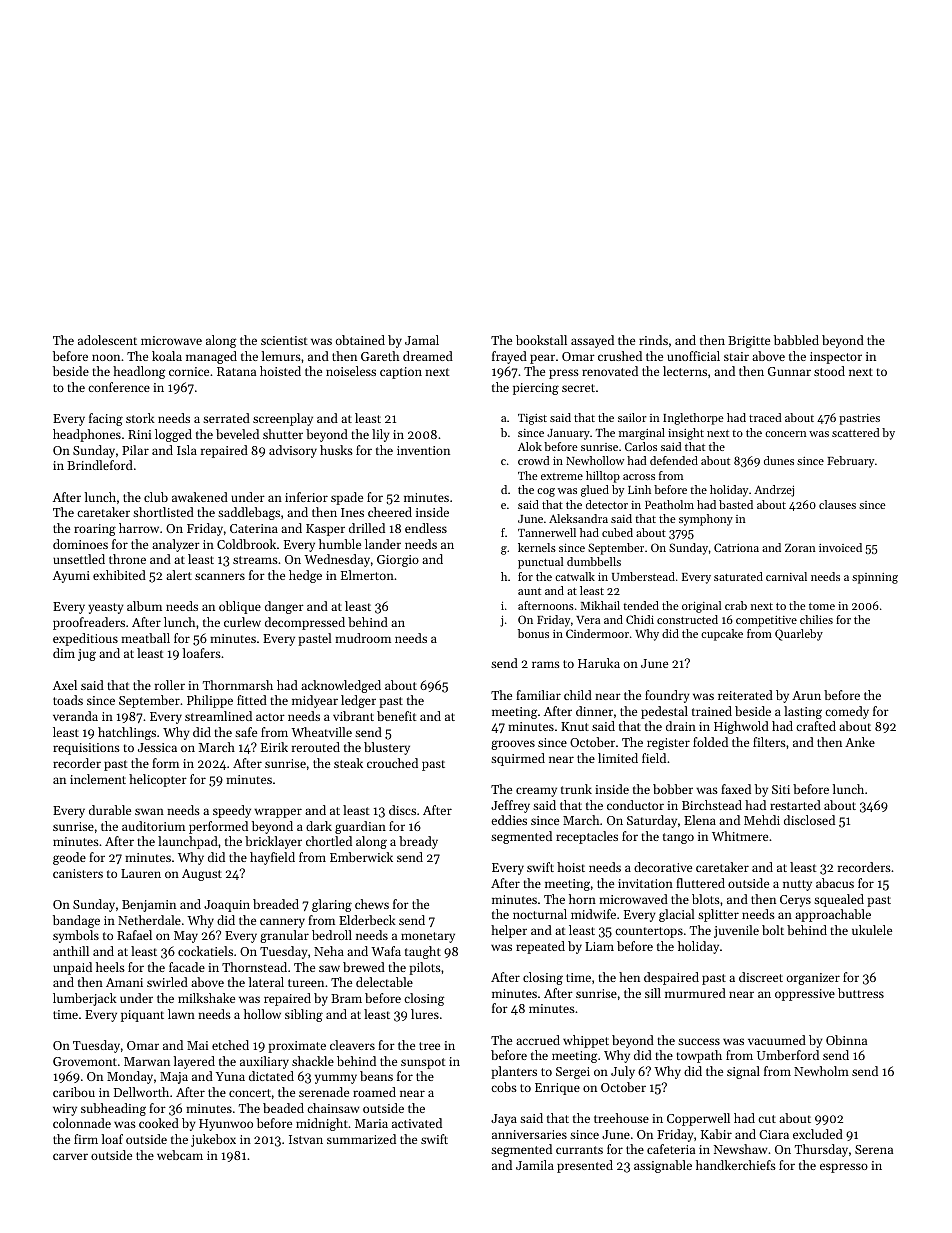 The height and width of the image is (1233, 952). Describe the element at coordinates (402, 810) in the image. I see `discs` at that location.
